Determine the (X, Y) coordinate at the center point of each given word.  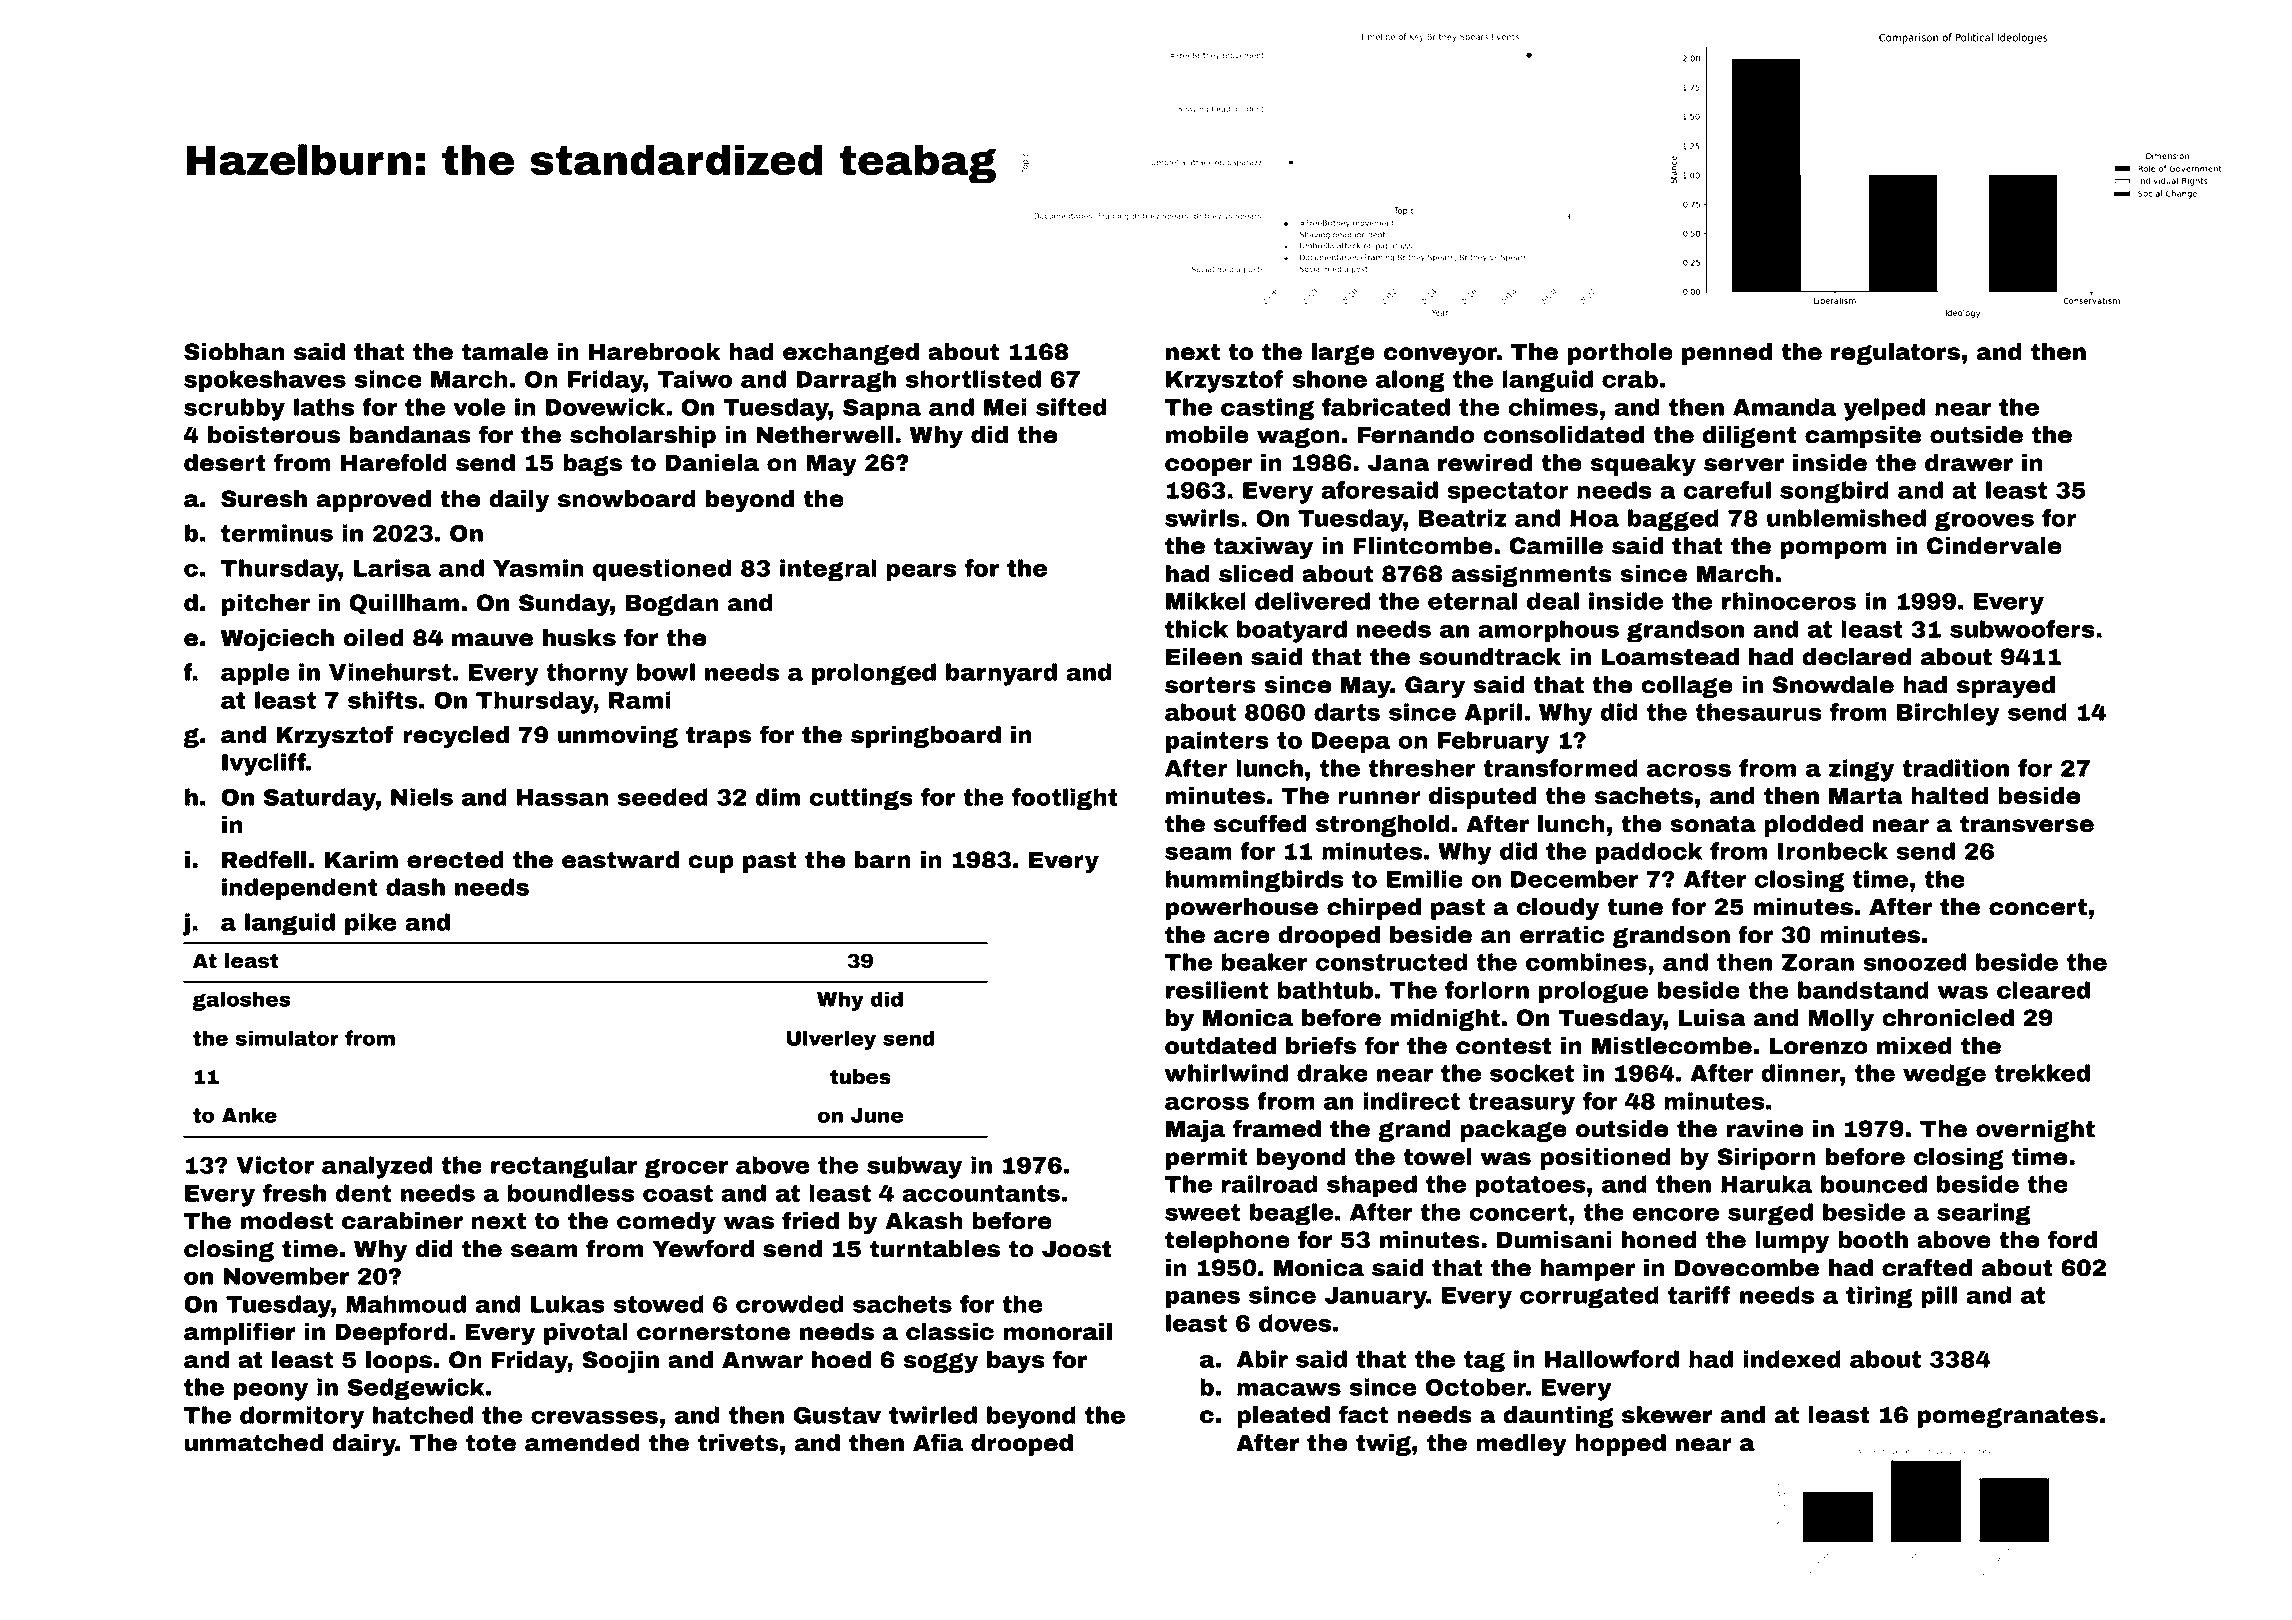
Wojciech (277, 640)
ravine (1765, 1129)
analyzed (377, 1167)
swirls (1202, 518)
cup (711, 864)
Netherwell (824, 435)
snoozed (1914, 962)
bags (592, 465)
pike (371, 924)
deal (1553, 601)
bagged (1673, 520)
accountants (981, 1193)
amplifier (239, 1333)
